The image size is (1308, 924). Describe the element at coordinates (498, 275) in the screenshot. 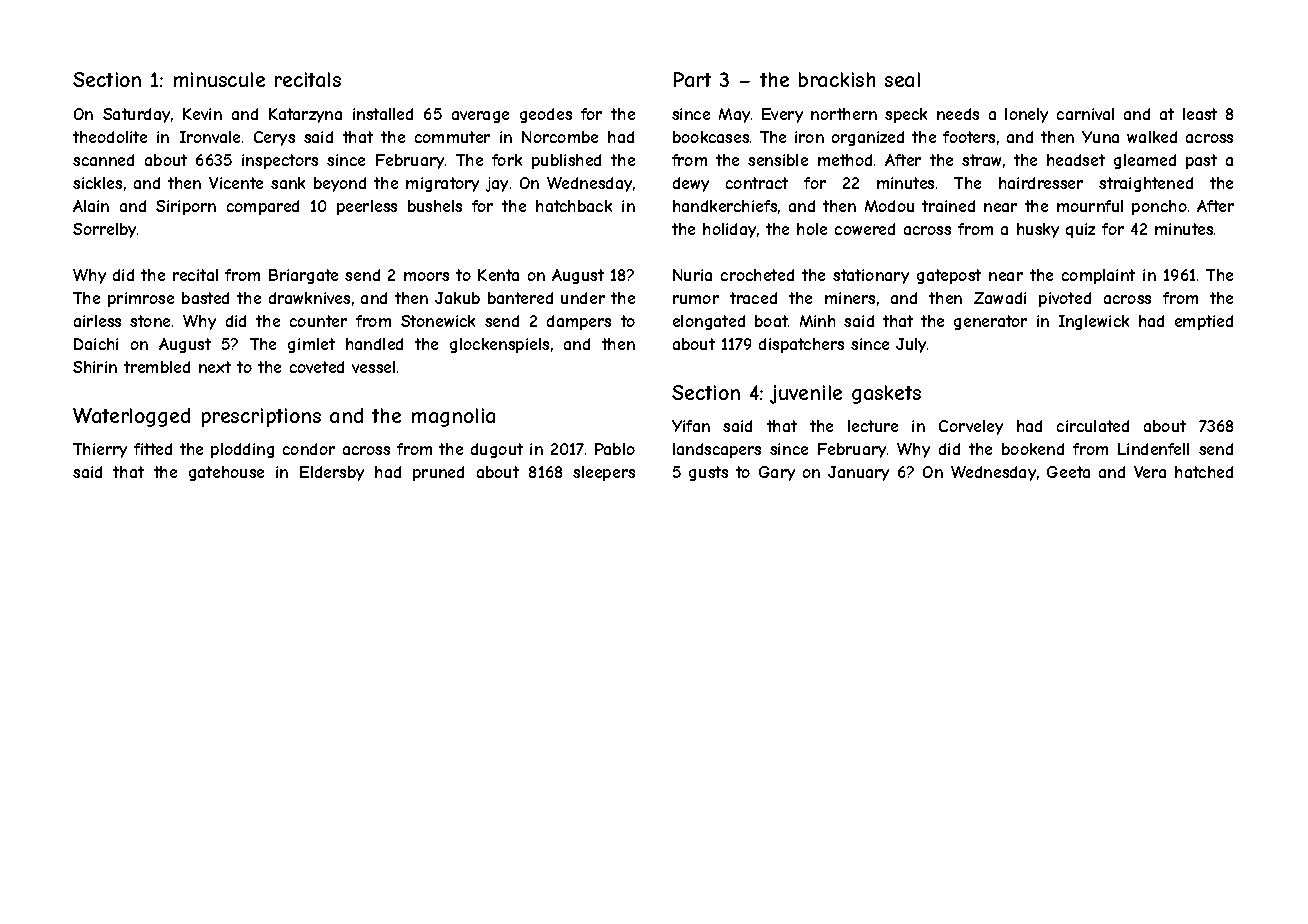

I see `Kenta` at that location.
